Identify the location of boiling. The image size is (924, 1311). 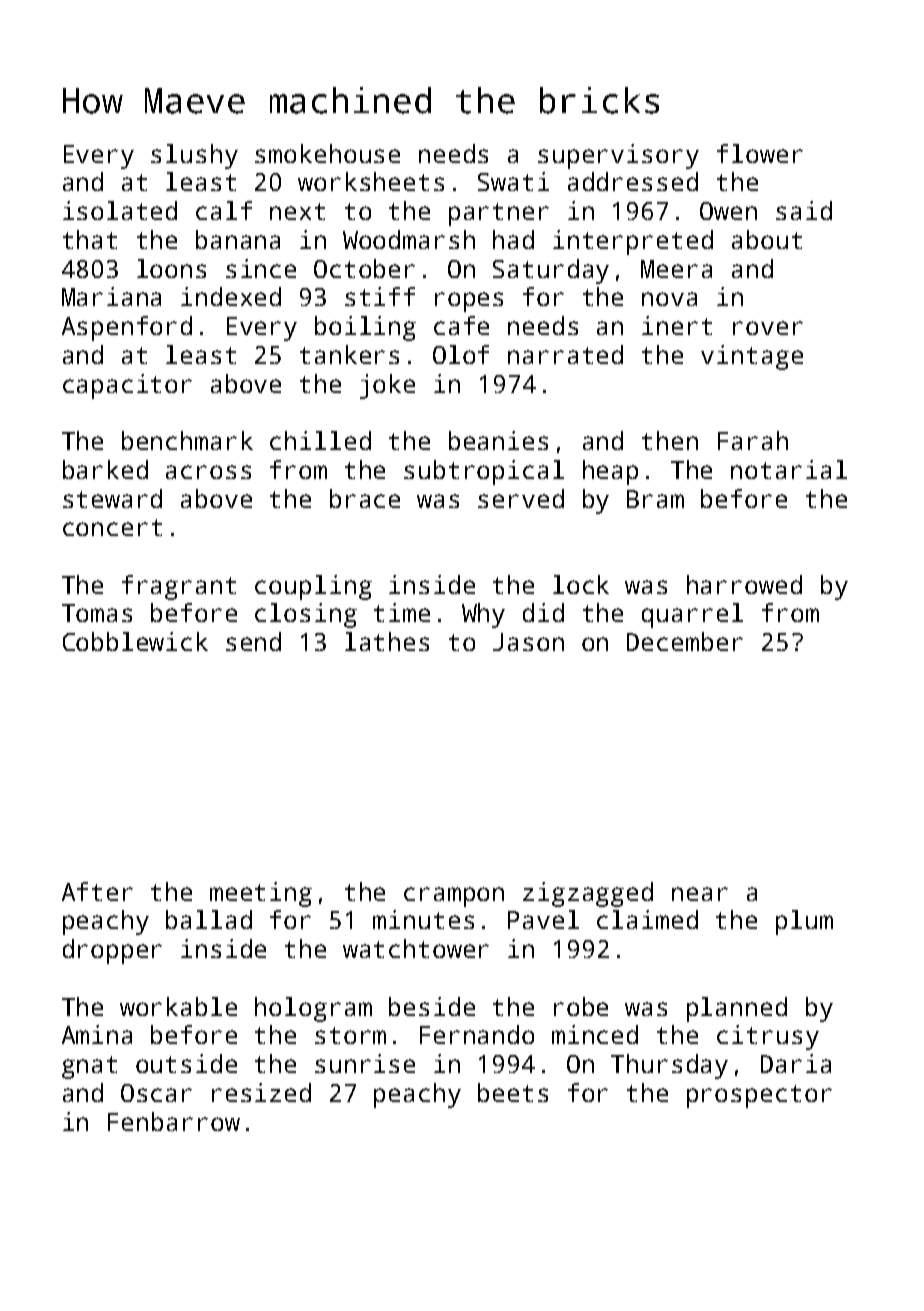
(365, 328).
